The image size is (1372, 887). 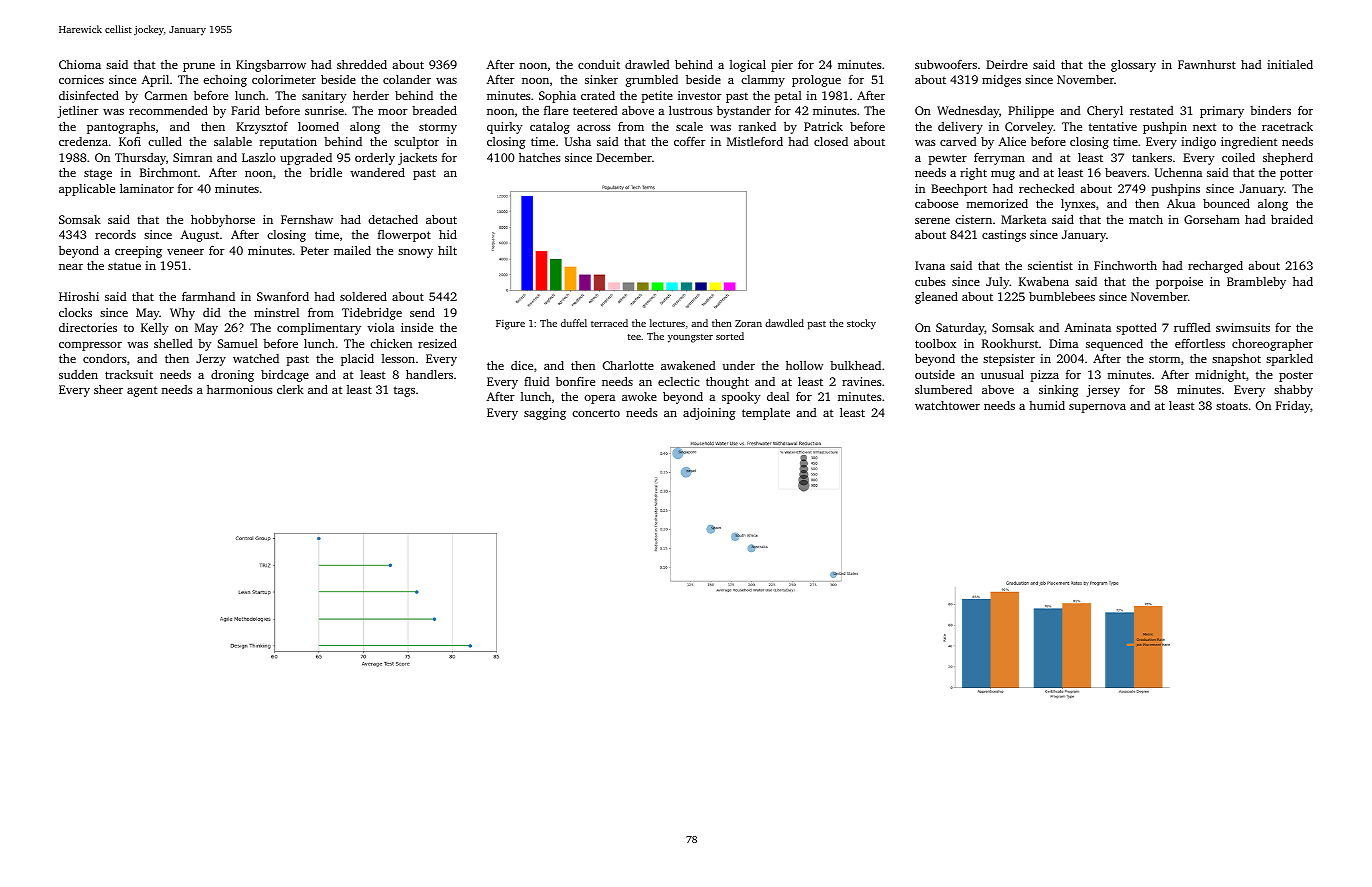 I want to click on conduit, so click(x=599, y=64).
